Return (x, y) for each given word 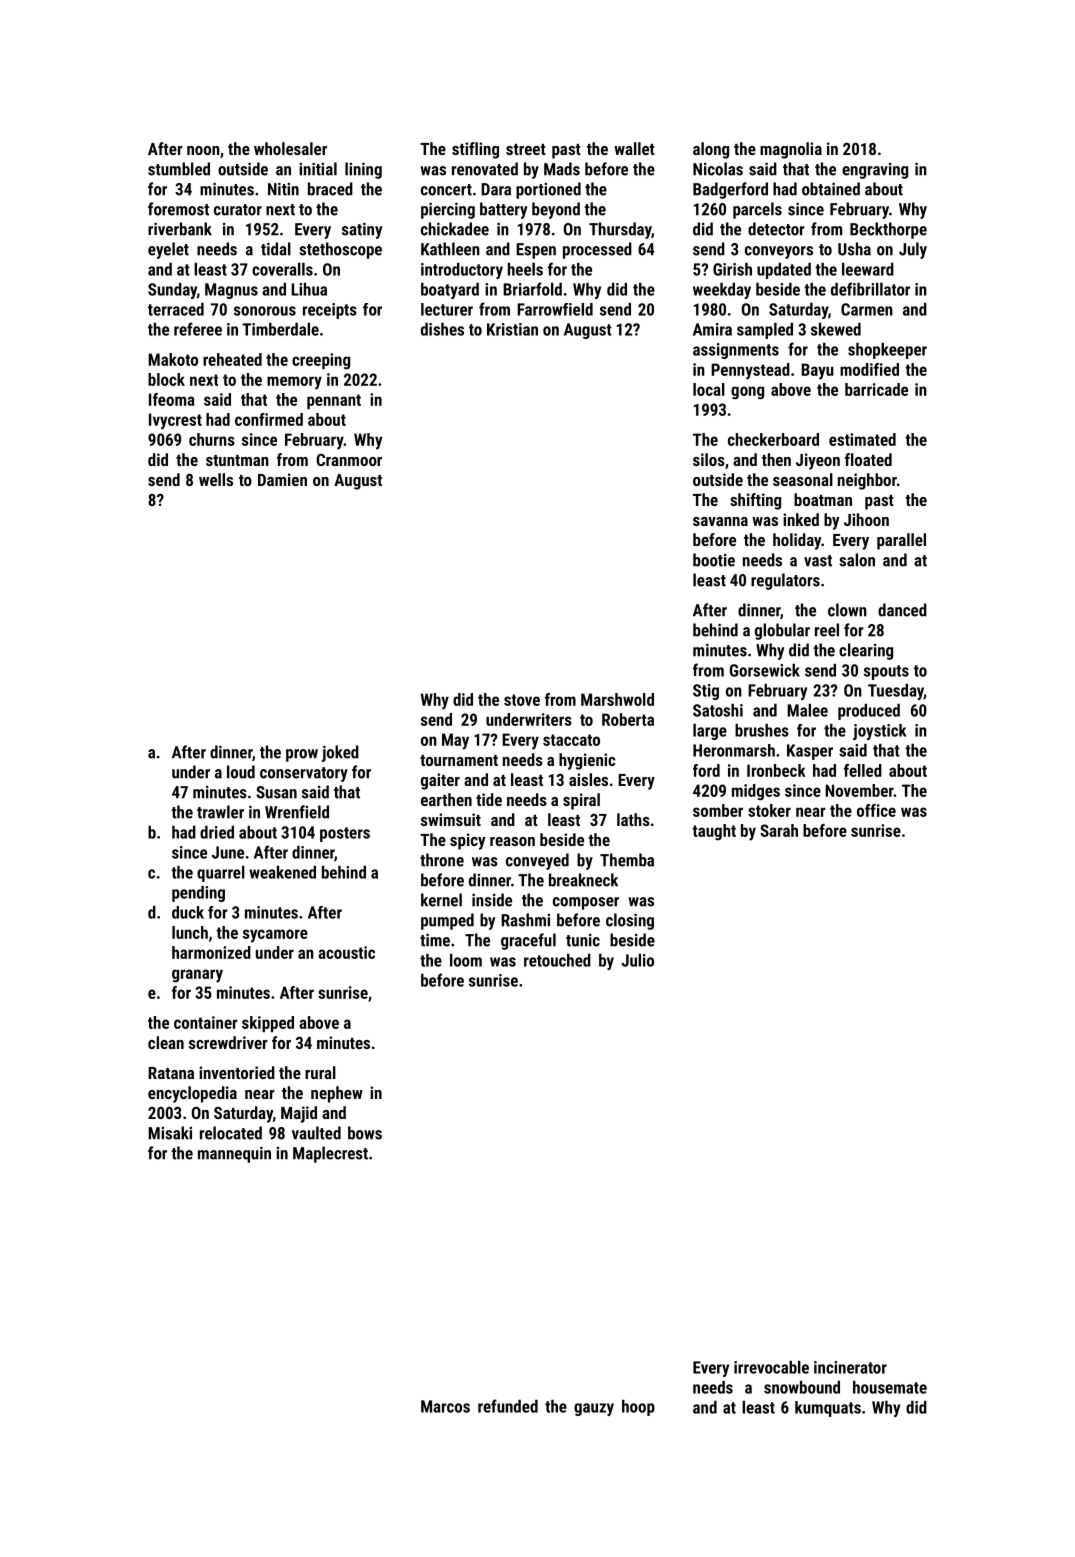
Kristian (512, 329)
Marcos (445, 1406)
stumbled (179, 169)
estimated (862, 439)
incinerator (850, 1367)
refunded (508, 1406)
